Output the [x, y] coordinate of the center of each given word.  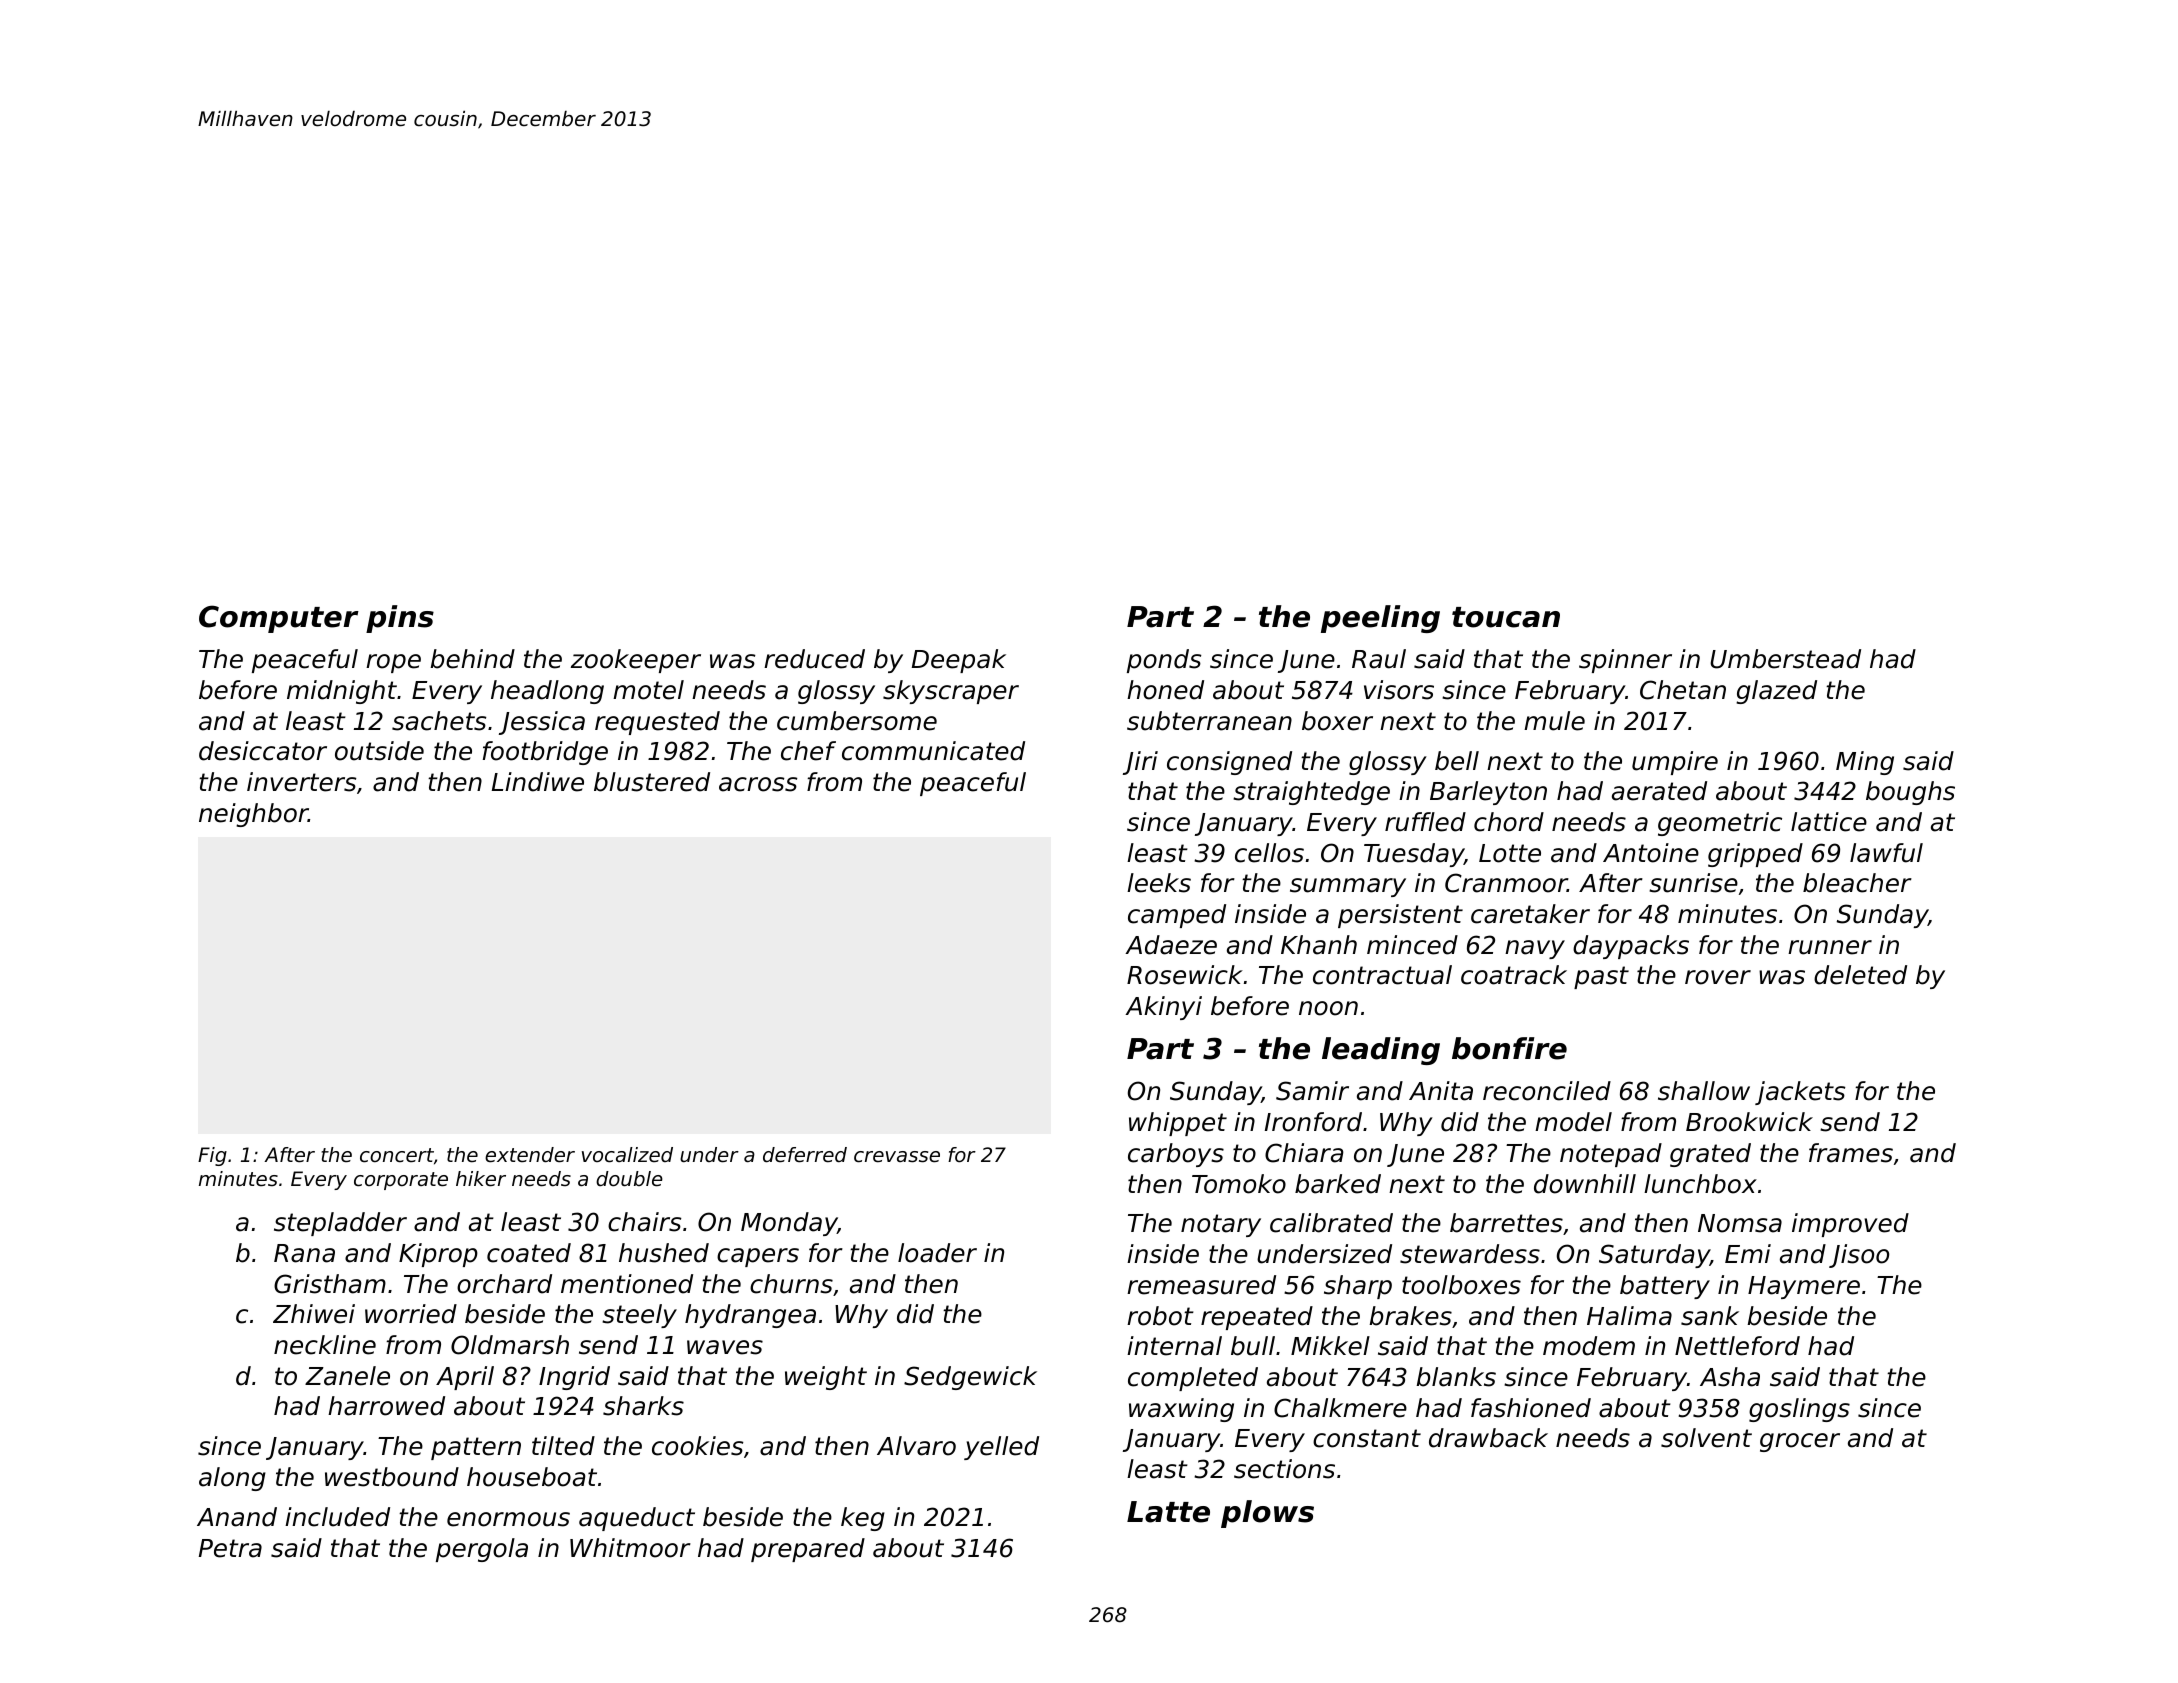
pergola [482, 1550]
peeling [1380, 619]
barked [1338, 1184]
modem [1589, 1346]
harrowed [386, 1406]
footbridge [545, 753]
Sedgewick [970, 1378]
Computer [279, 619]
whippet [1178, 1124]
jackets [1800, 1093]
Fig [212, 1156]
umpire [1675, 763]
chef [808, 751]
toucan [1506, 617]
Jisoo [1859, 1256]
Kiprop [438, 1255]
